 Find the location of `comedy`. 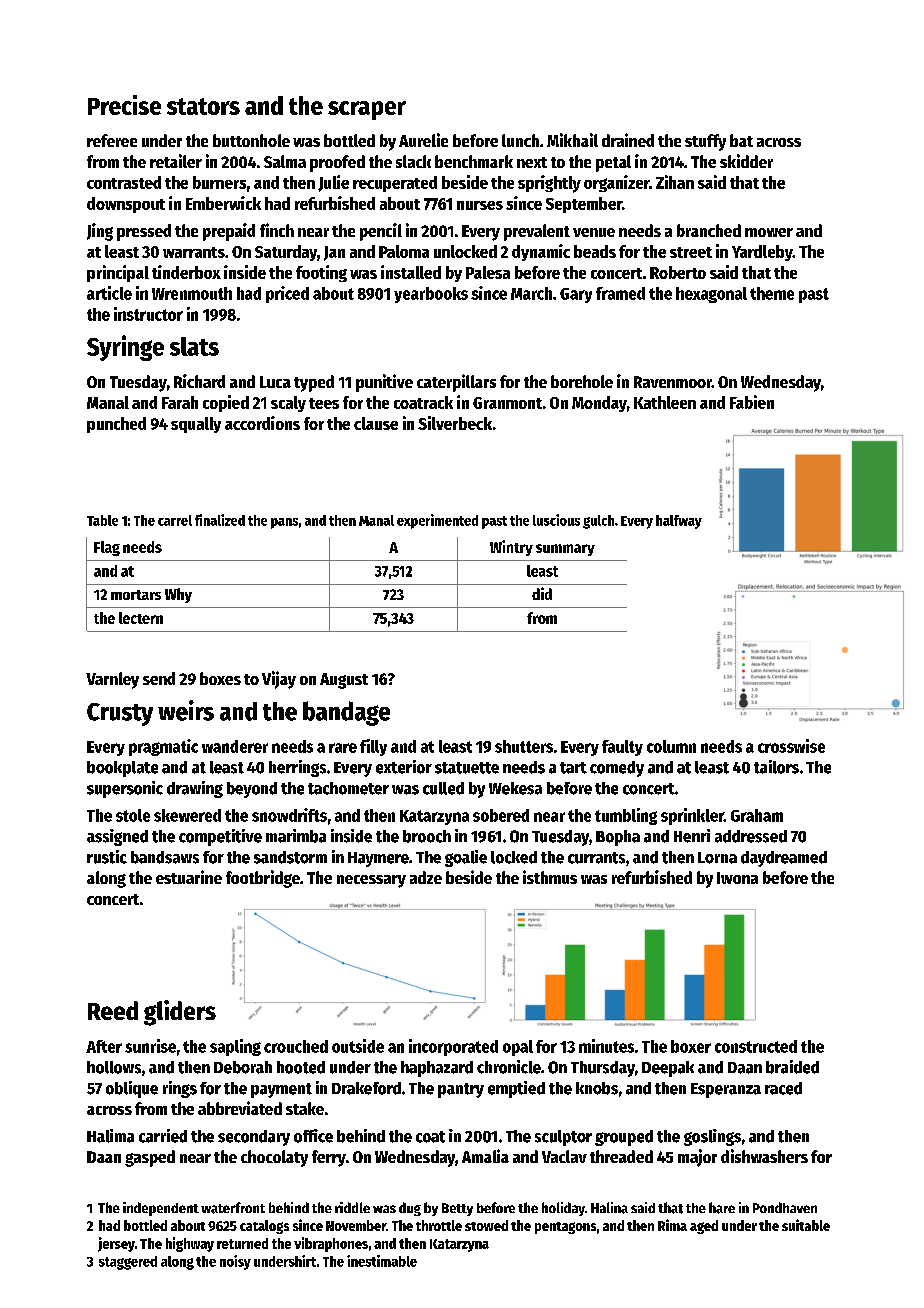

comedy is located at coordinates (617, 769).
